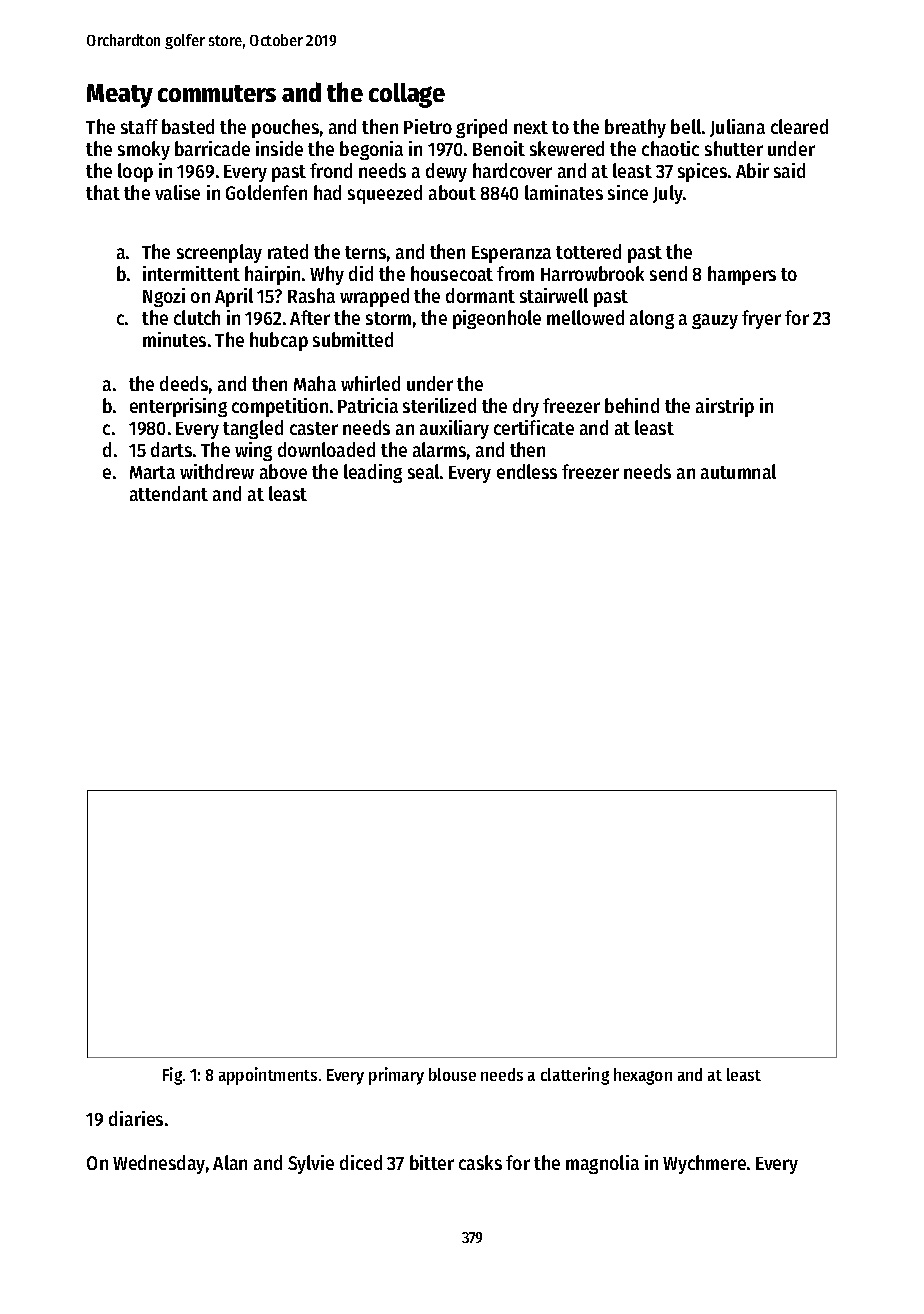 Image resolution: width=924 pixels, height=1314 pixels. Describe the element at coordinates (169, 493) in the document. I see `attendant` at that location.
